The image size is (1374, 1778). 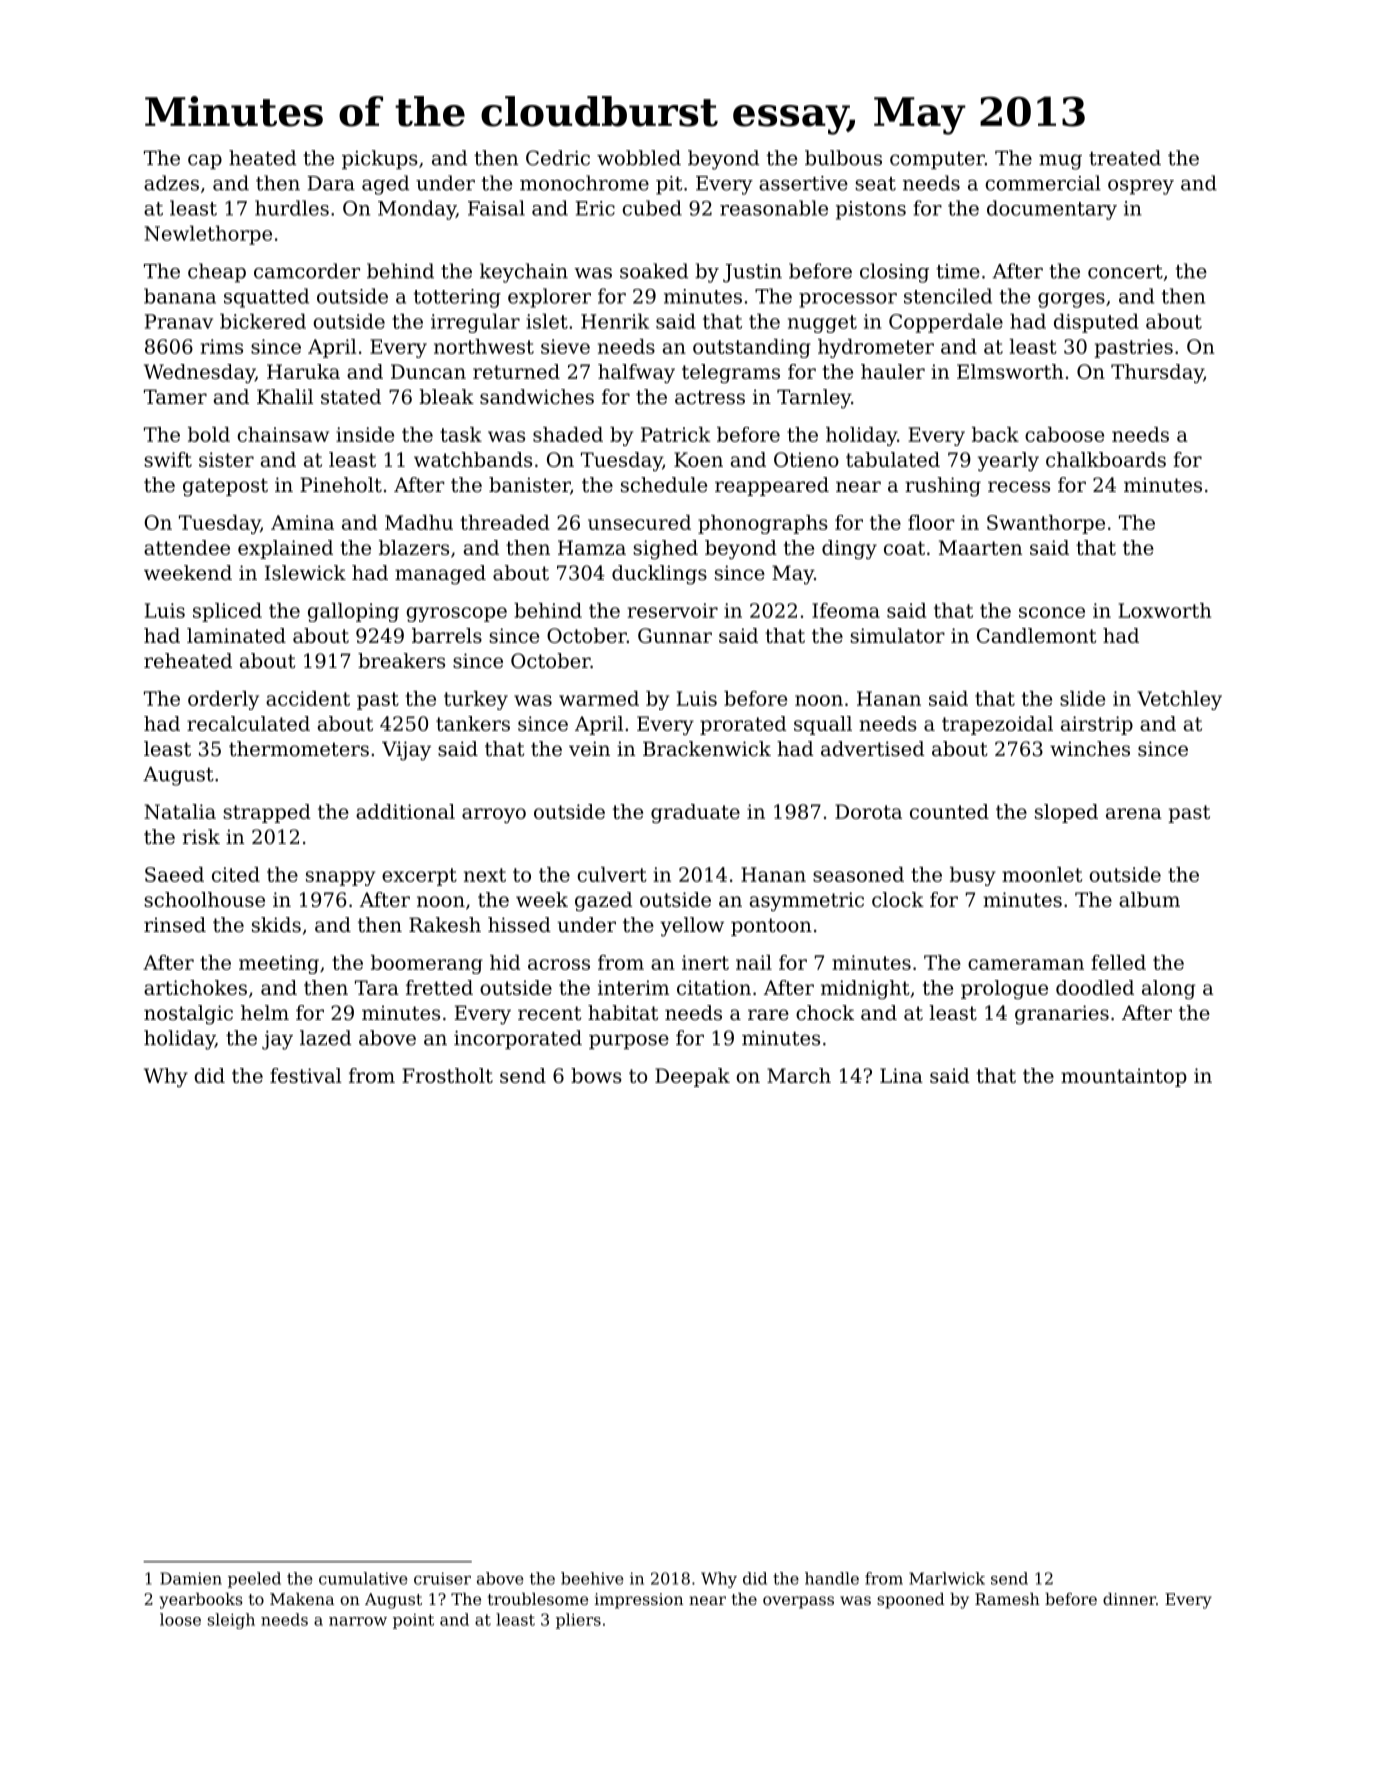 What do you see at coordinates (223, 700) in the document?
I see `orderly` at bounding box center [223, 700].
